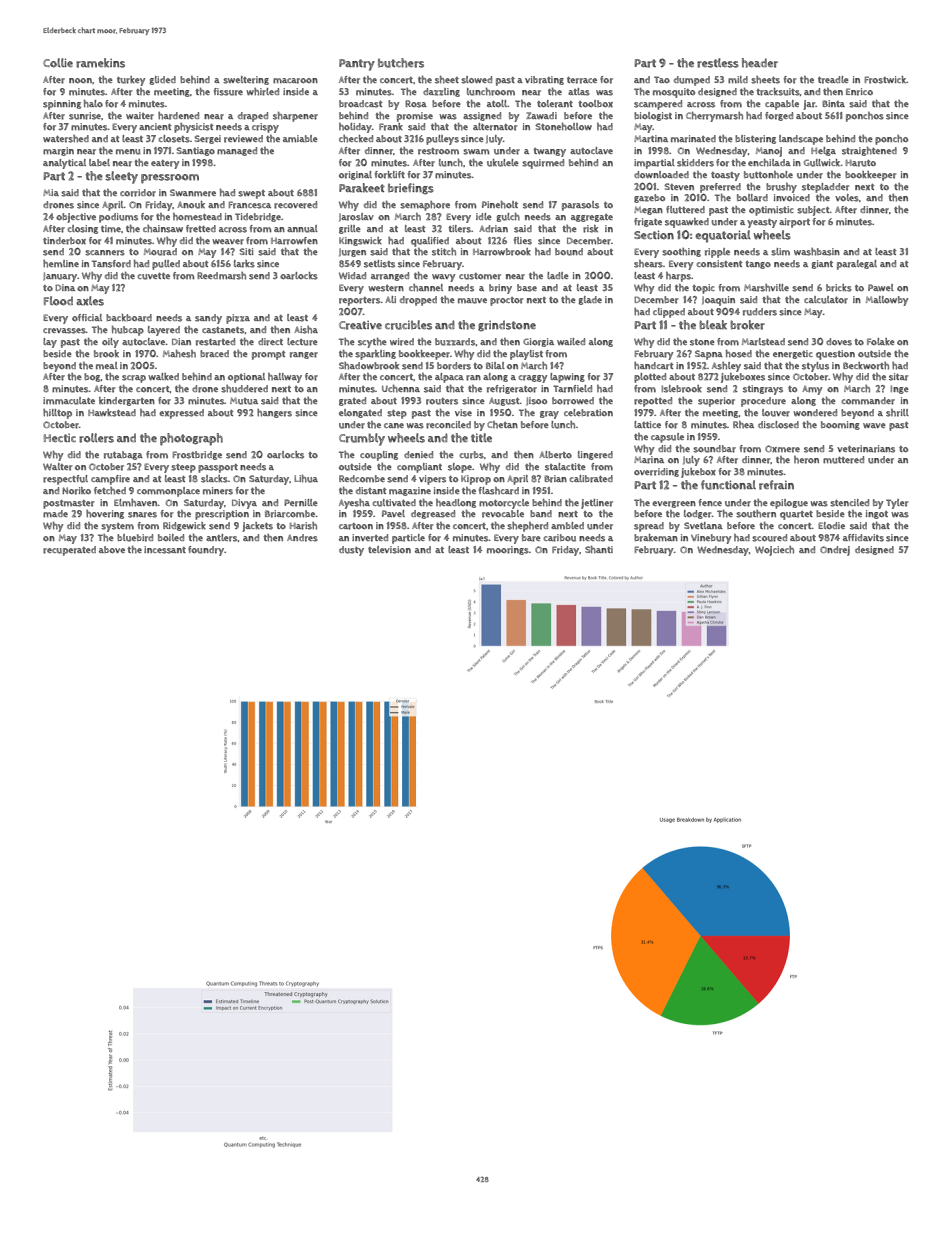 This screenshot has width=952, height=1233. Describe the element at coordinates (444, 252) in the screenshot. I see `stitch` at that location.
